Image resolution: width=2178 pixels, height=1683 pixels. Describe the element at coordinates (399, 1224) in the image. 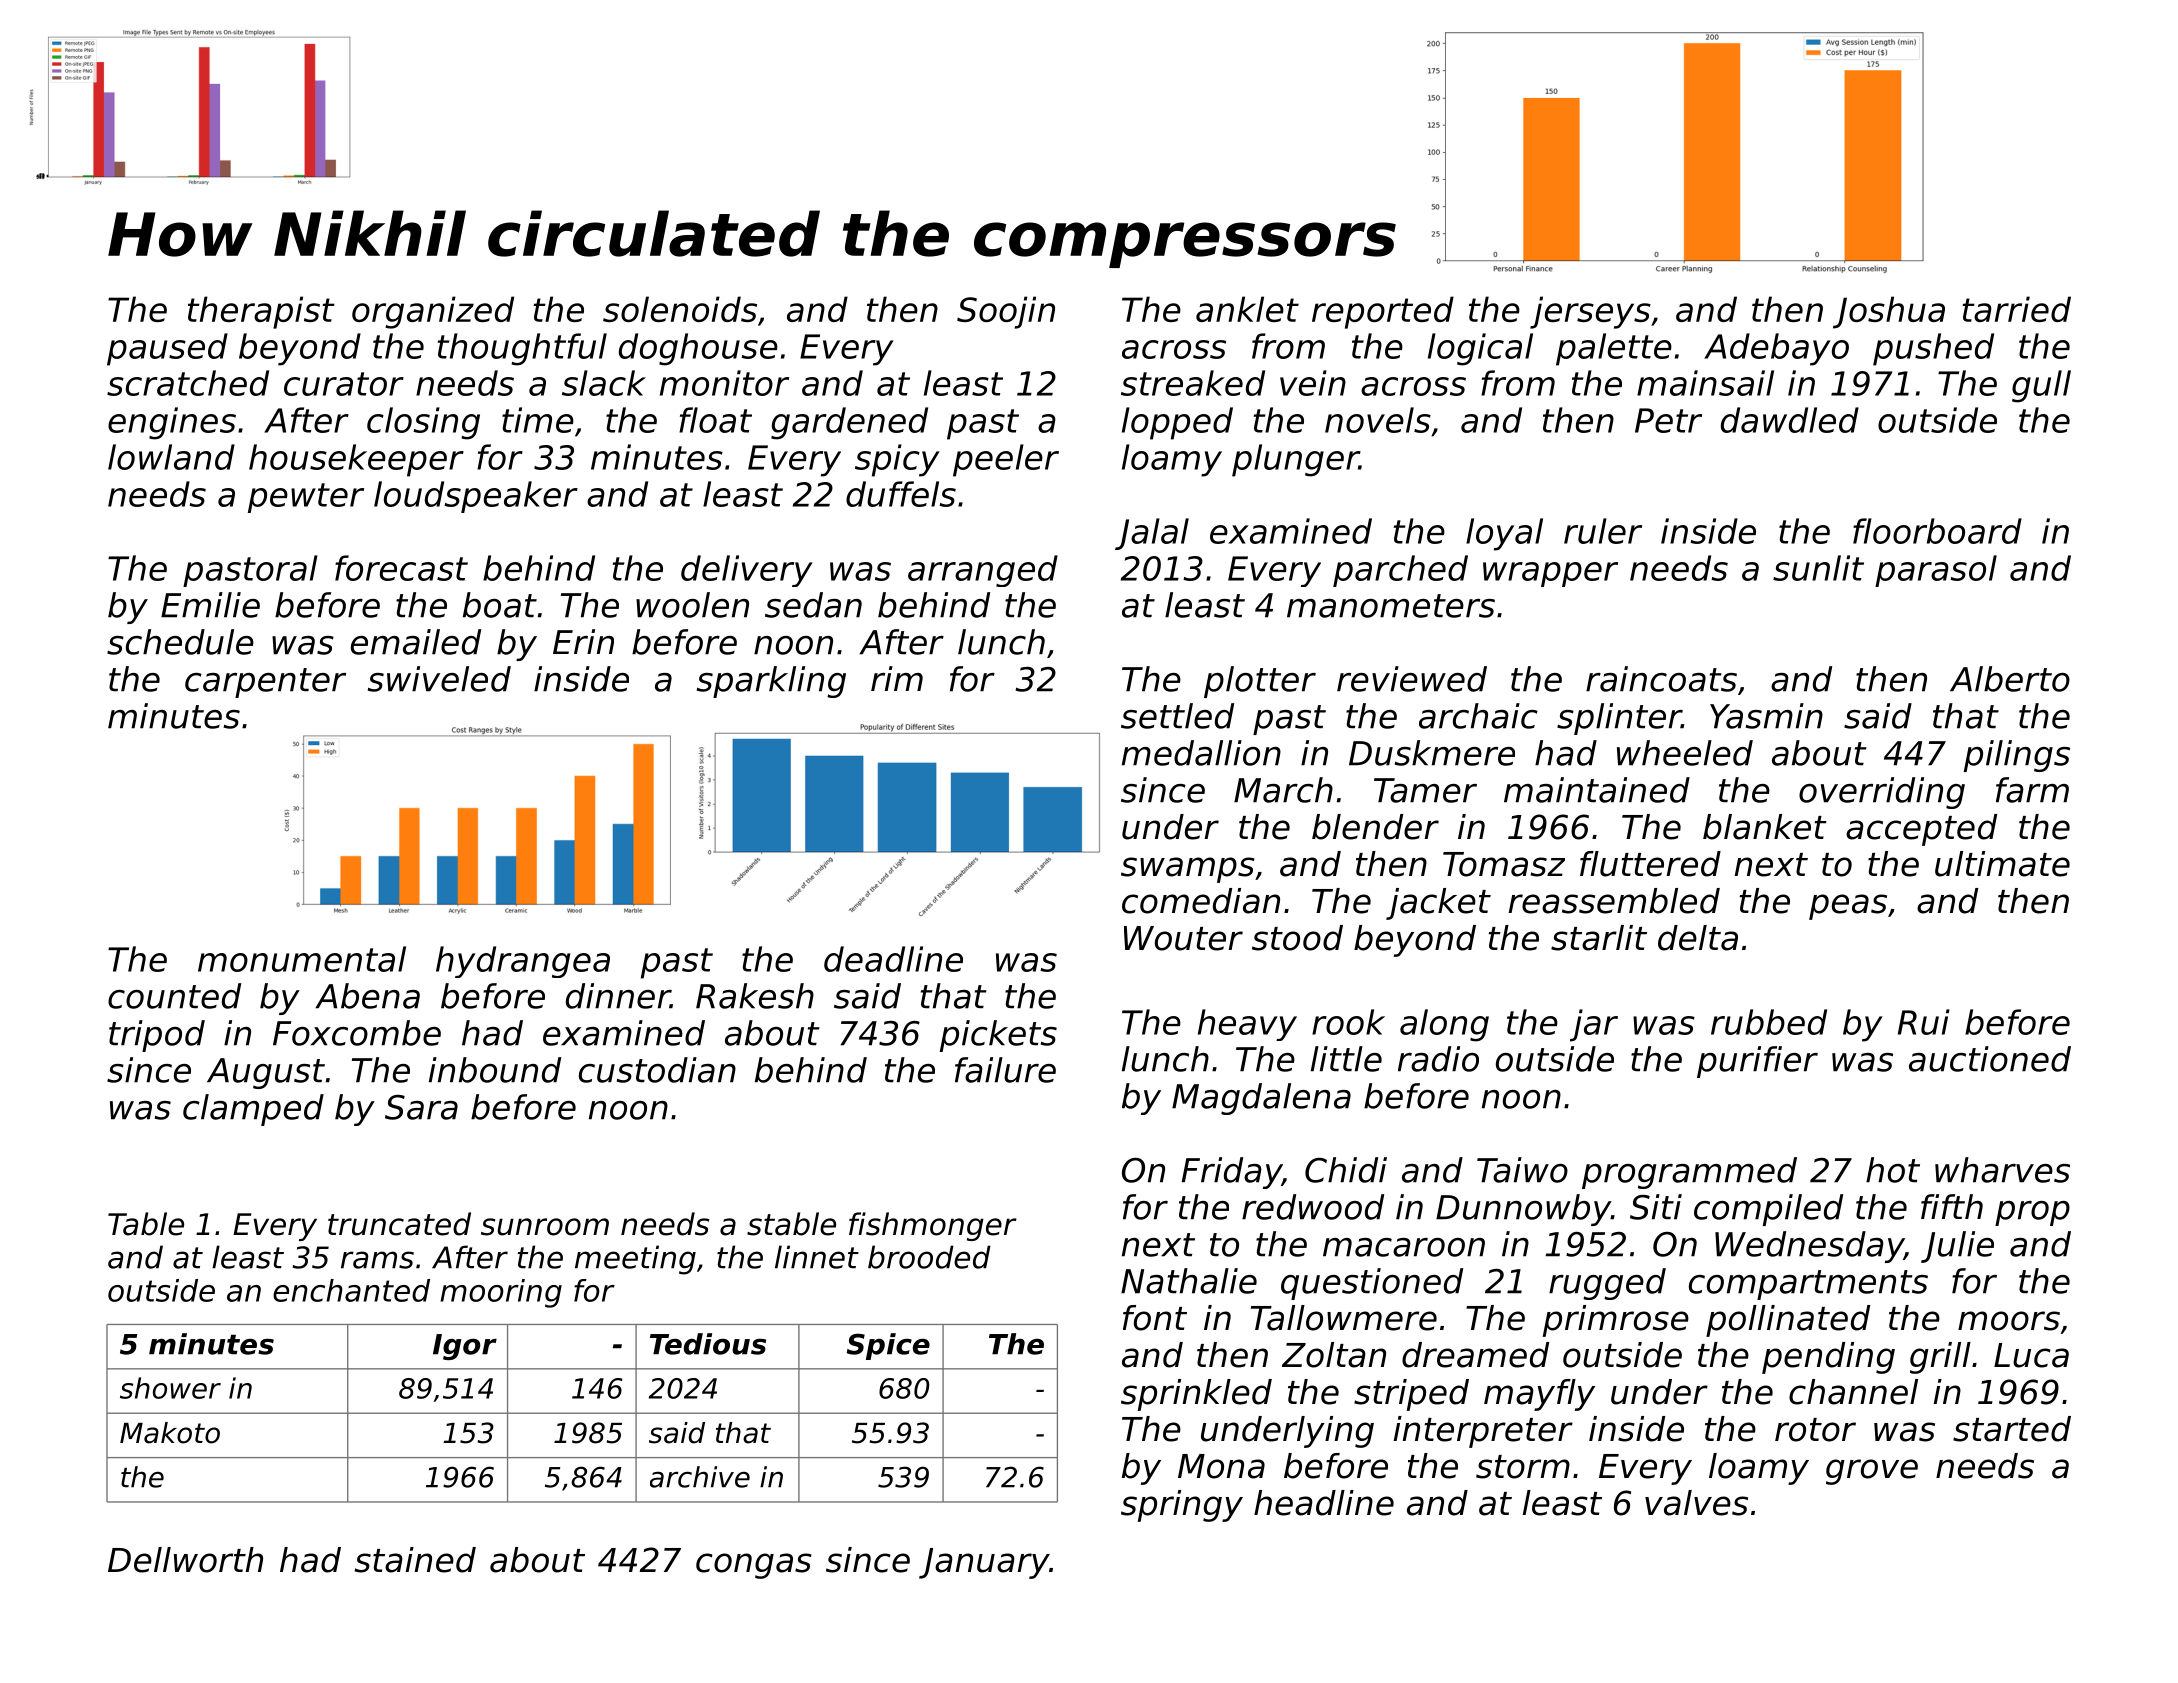

I see `truncated` at that location.
